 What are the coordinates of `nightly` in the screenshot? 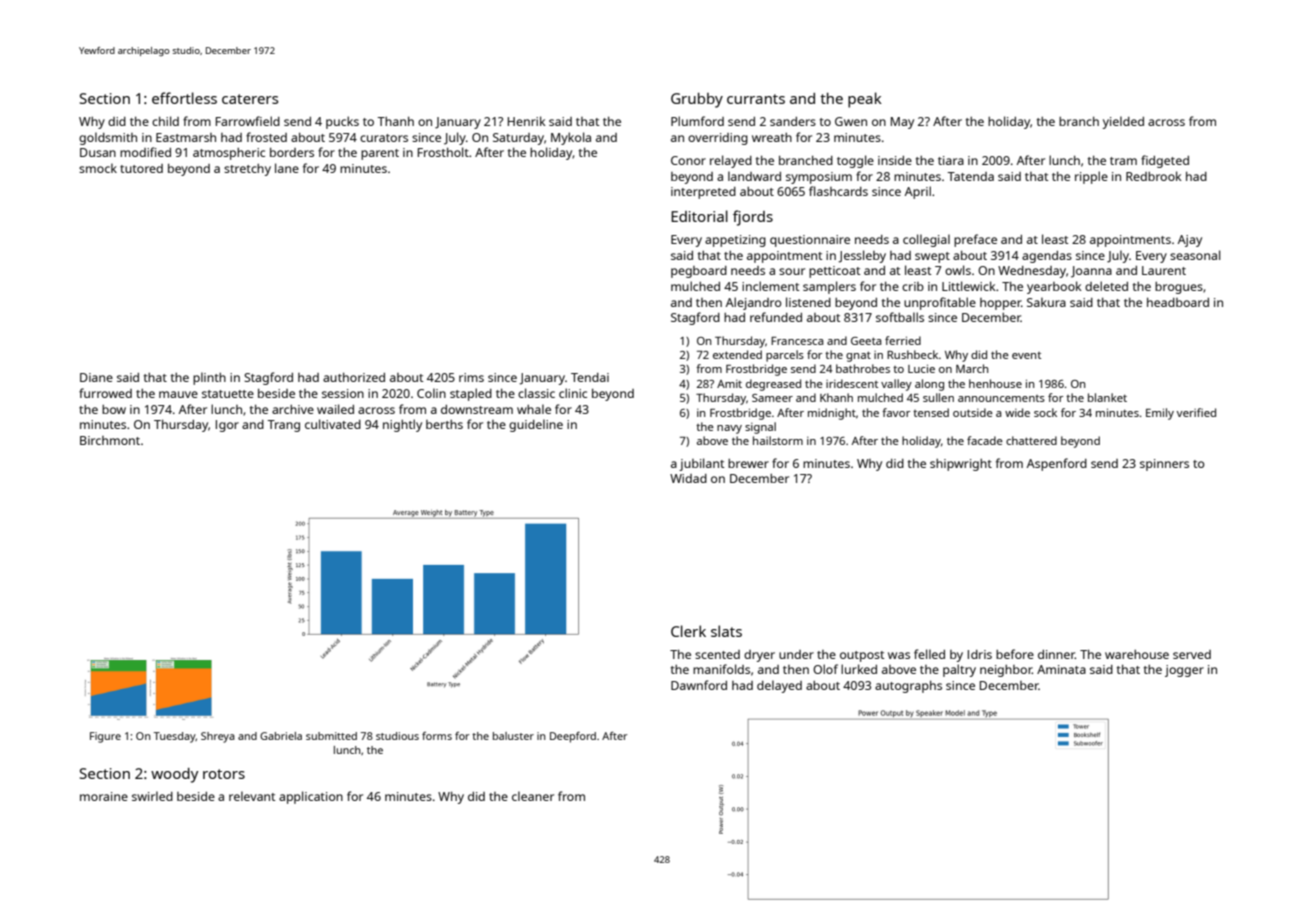 It's located at (402, 425).
